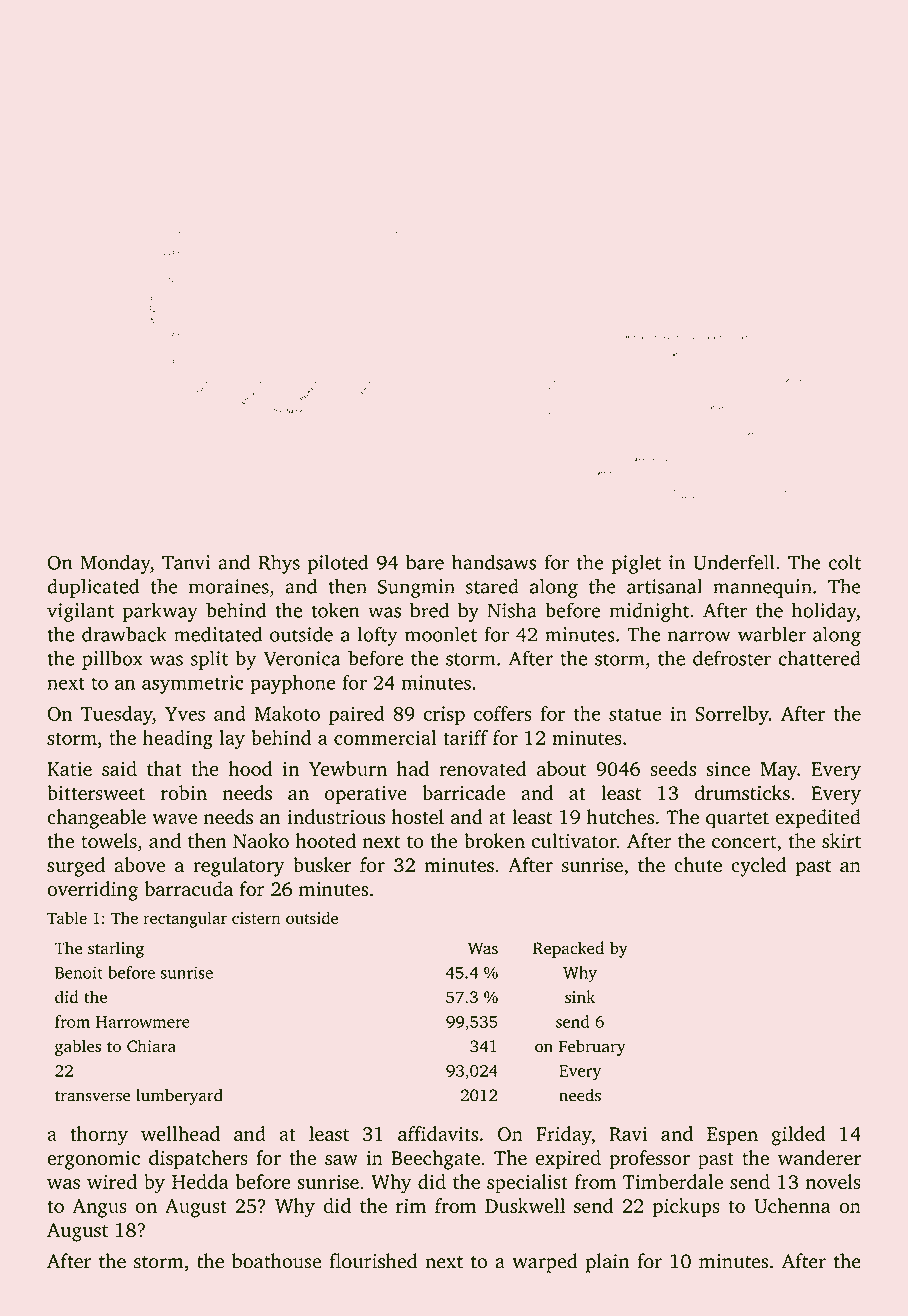 The image size is (908, 1316). I want to click on Katie, so click(69, 769).
